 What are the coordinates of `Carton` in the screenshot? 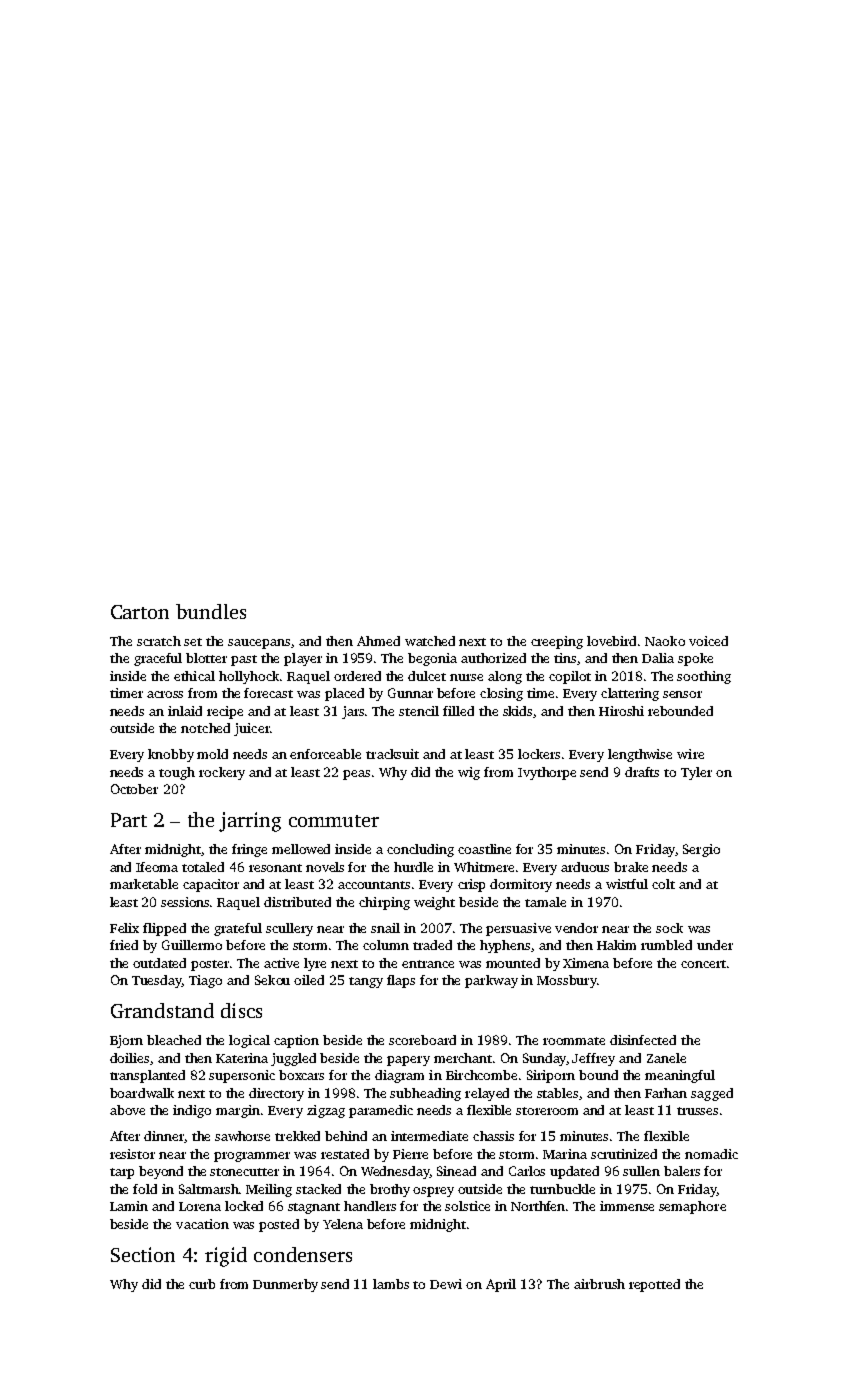 It's located at (140, 612).
